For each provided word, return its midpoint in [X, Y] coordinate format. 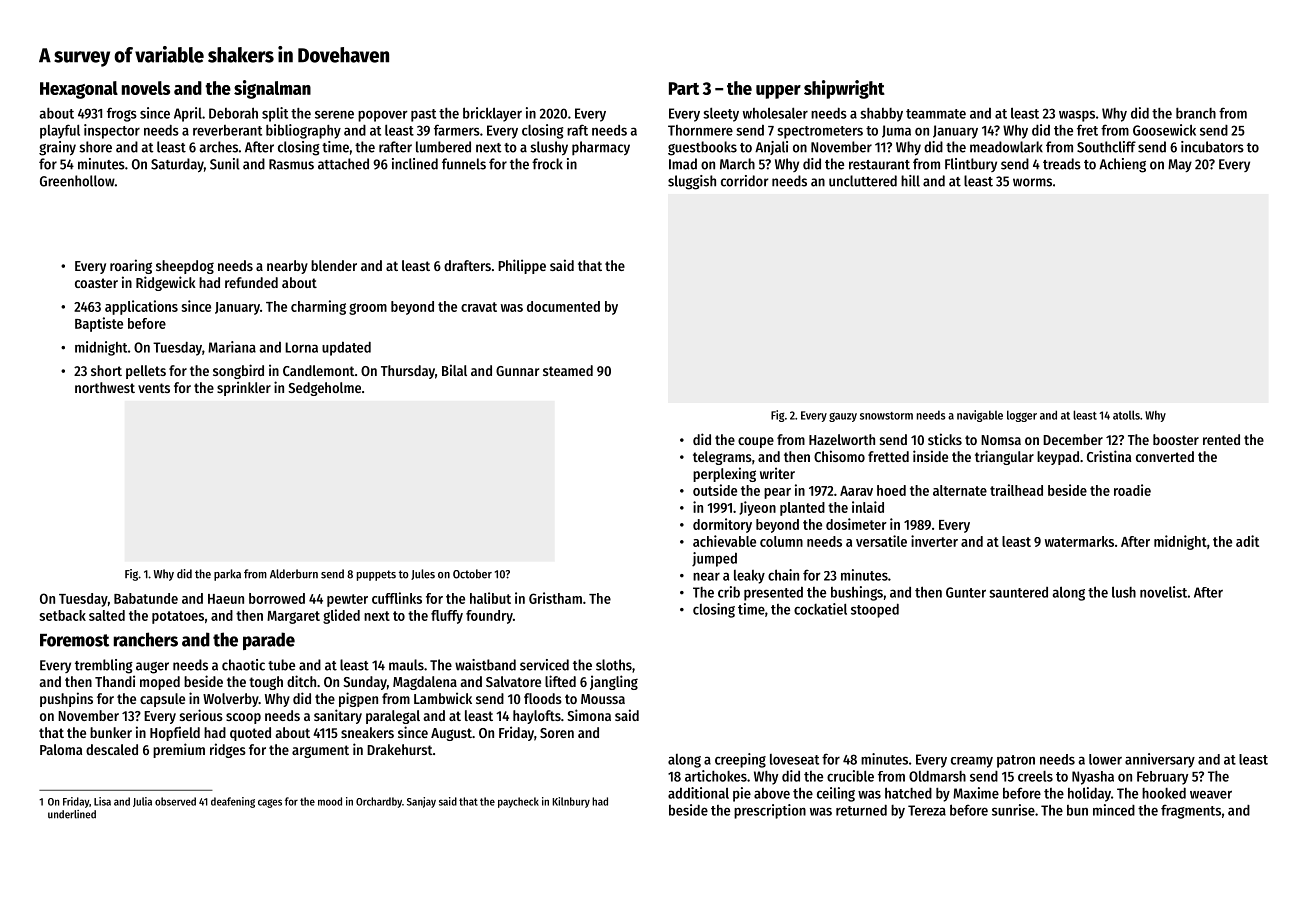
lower [1105, 759]
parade [269, 641]
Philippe [522, 266]
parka [227, 575]
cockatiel [820, 609]
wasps [1077, 116]
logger [1022, 416]
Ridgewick [166, 283]
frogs [122, 114]
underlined [72, 814]
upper [778, 92]
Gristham [555, 598]
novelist [1163, 592]
